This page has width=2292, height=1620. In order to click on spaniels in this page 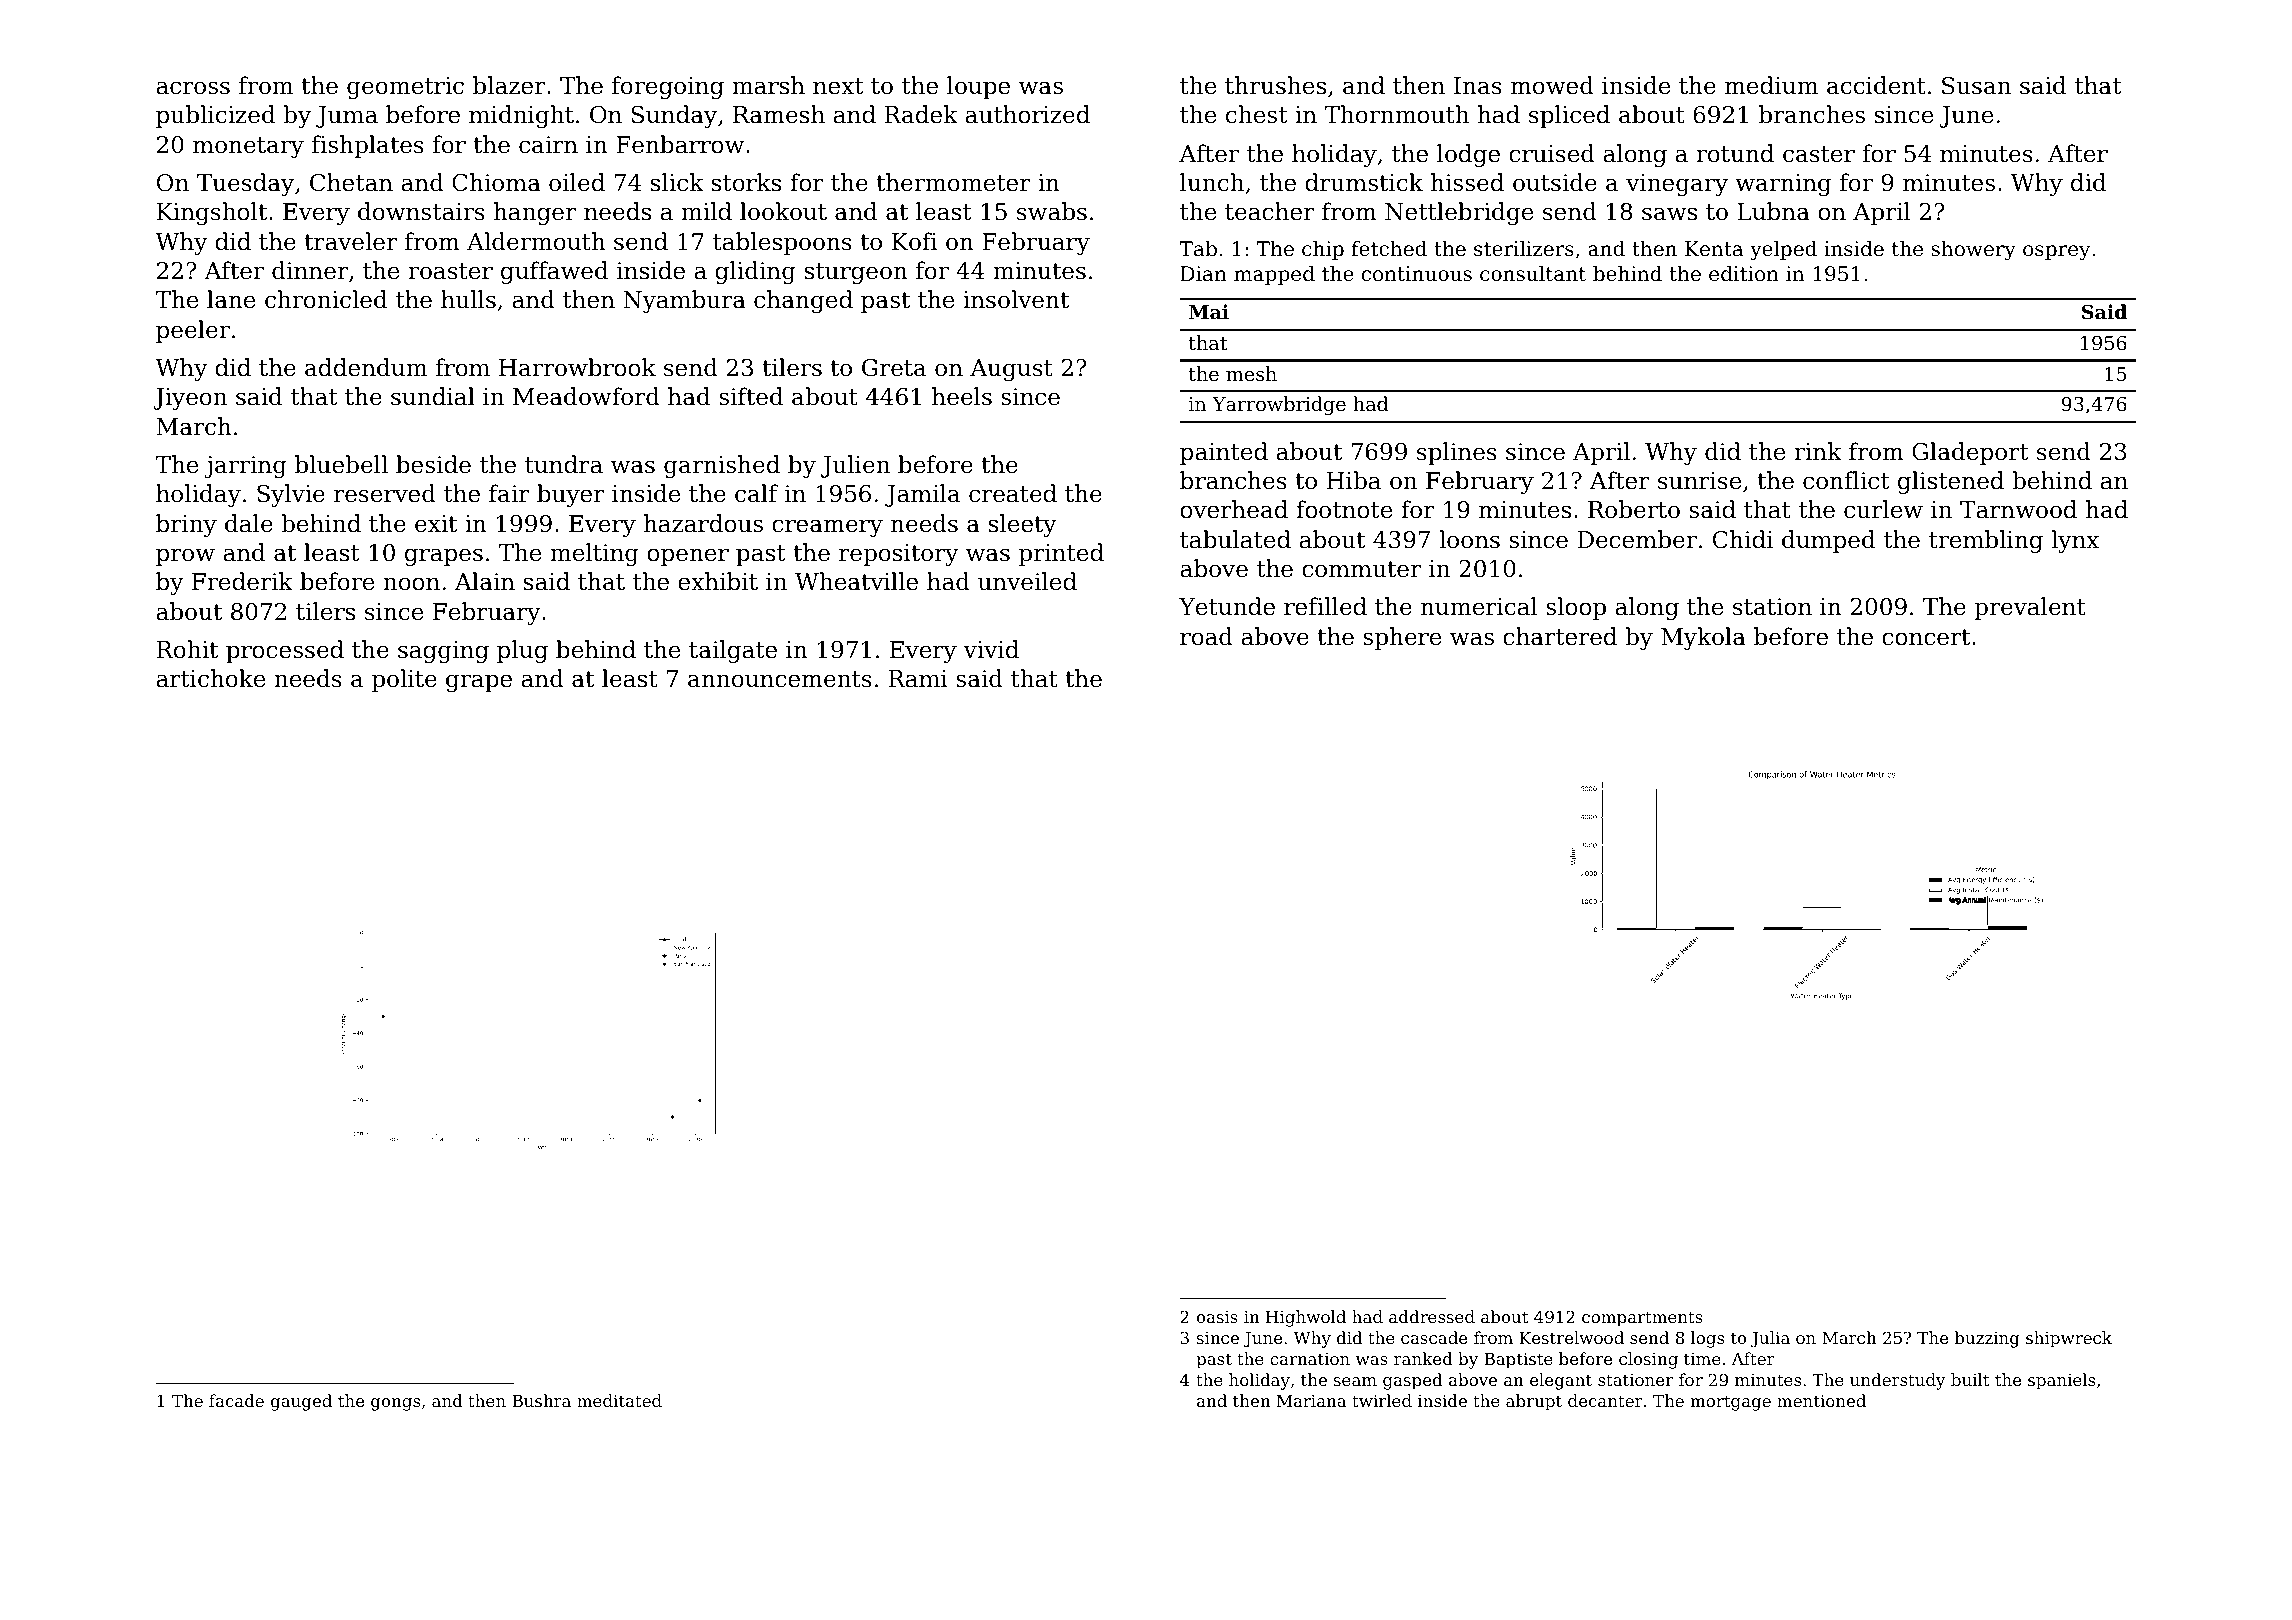, I will do `click(2061, 1381)`.
